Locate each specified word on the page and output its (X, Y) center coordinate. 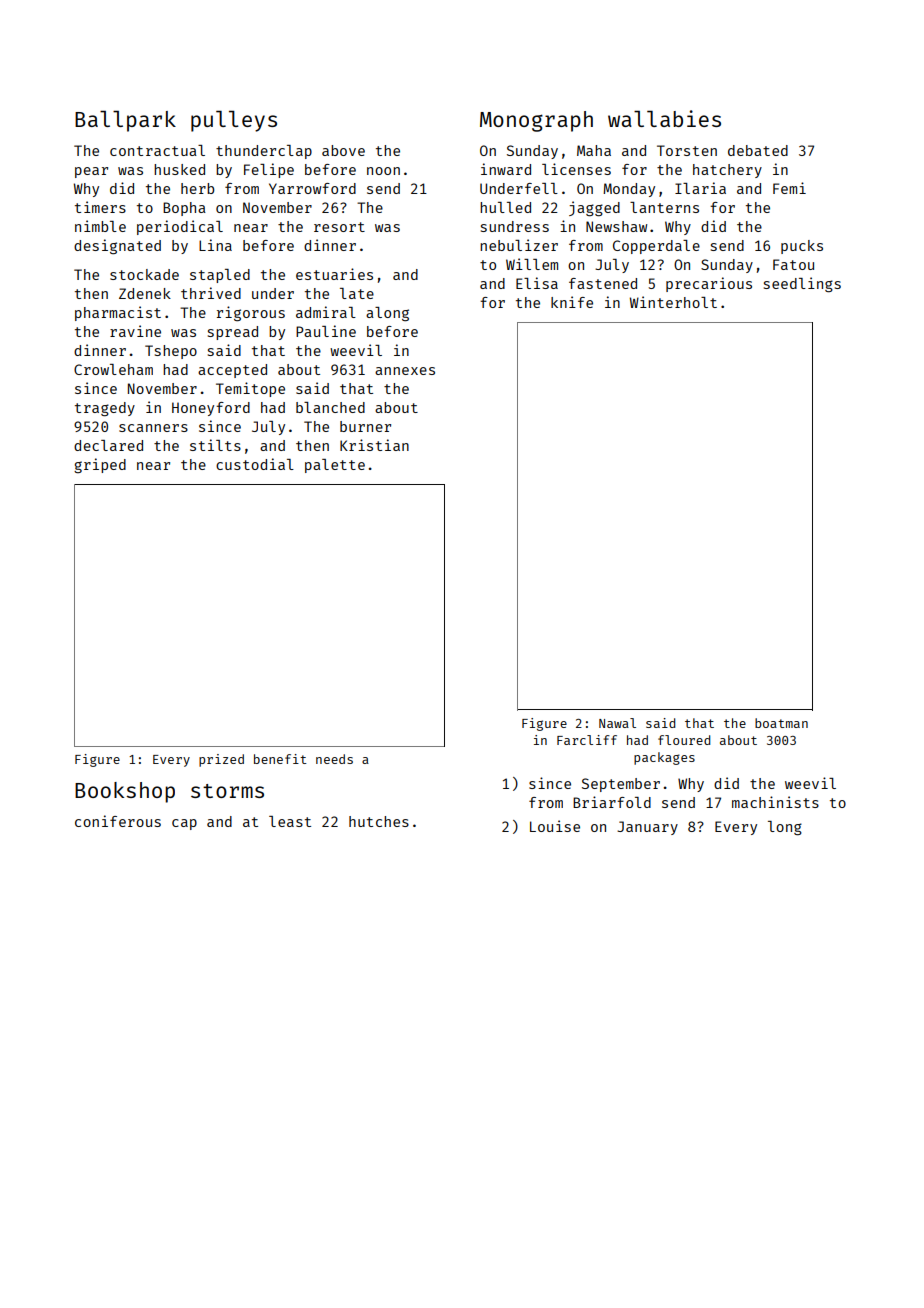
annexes (405, 371)
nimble (100, 226)
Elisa (537, 283)
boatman (781, 723)
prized (221, 760)
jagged (594, 209)
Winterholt (673, 302)
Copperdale (656, 247)
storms (227, 791)
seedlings (802, 285)
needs (334, 759)
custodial (255, 464)
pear (91, 172)
